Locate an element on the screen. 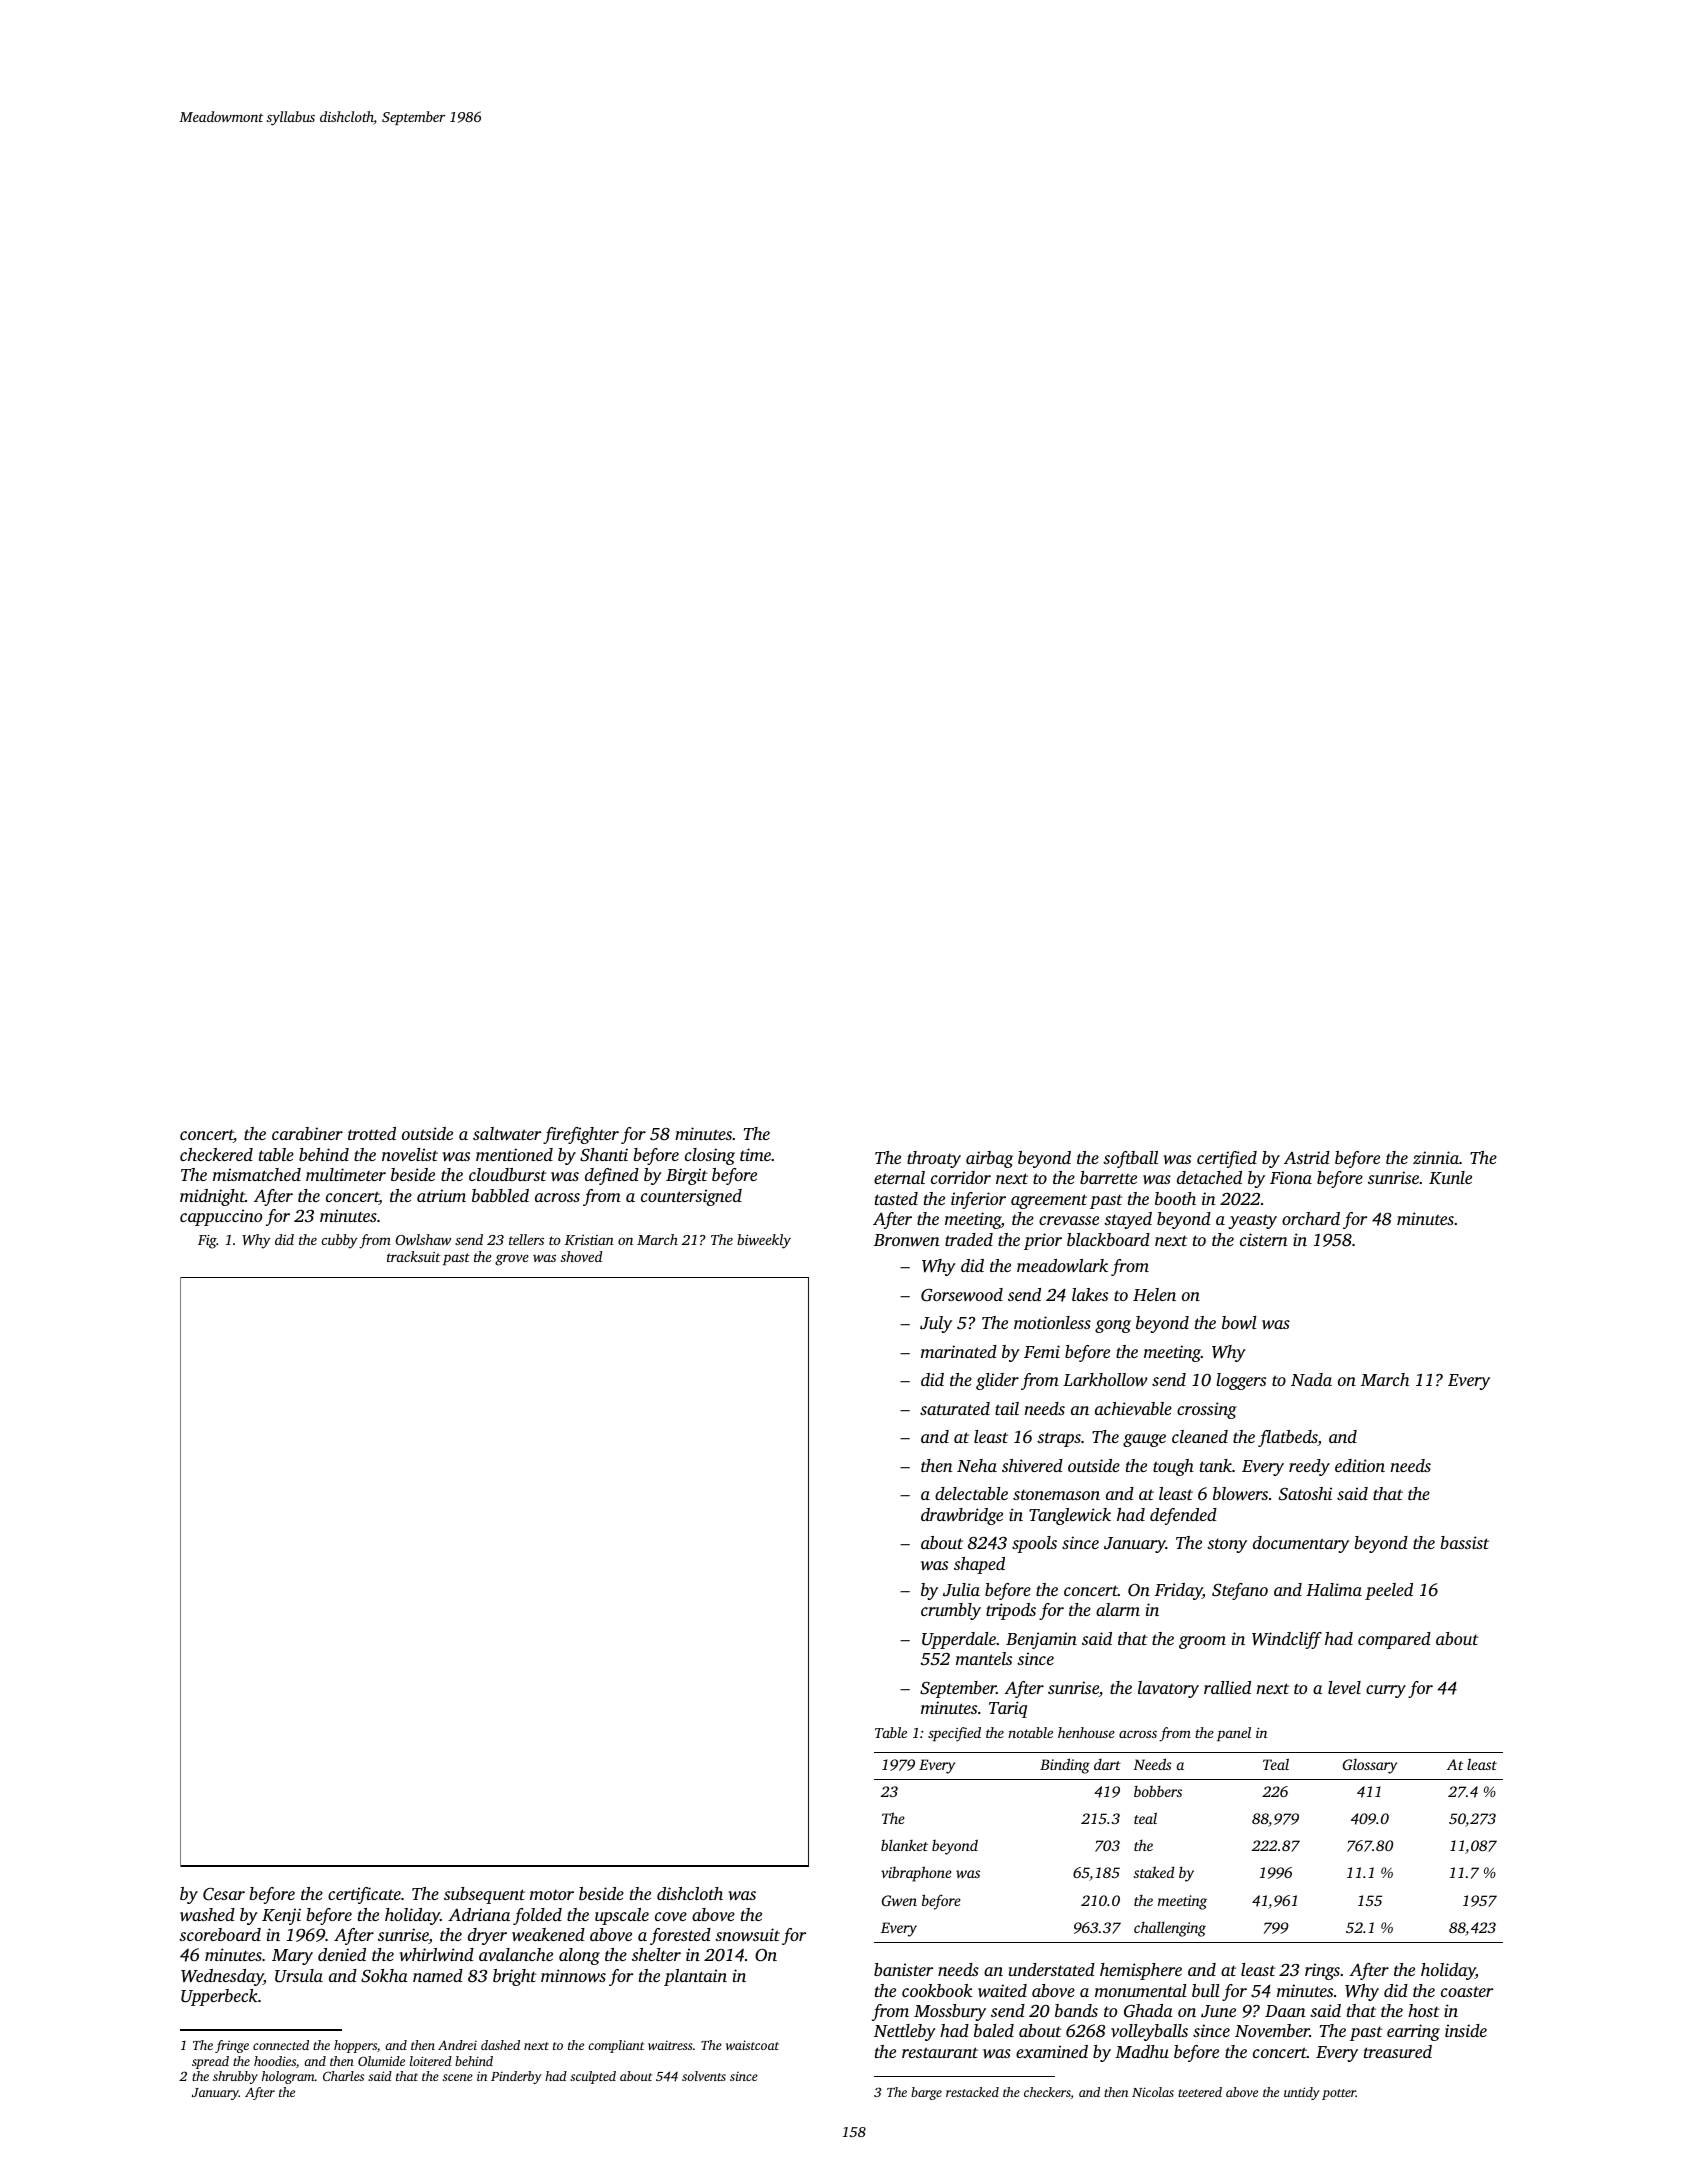  denied is located at coordinates (342, 1954).
